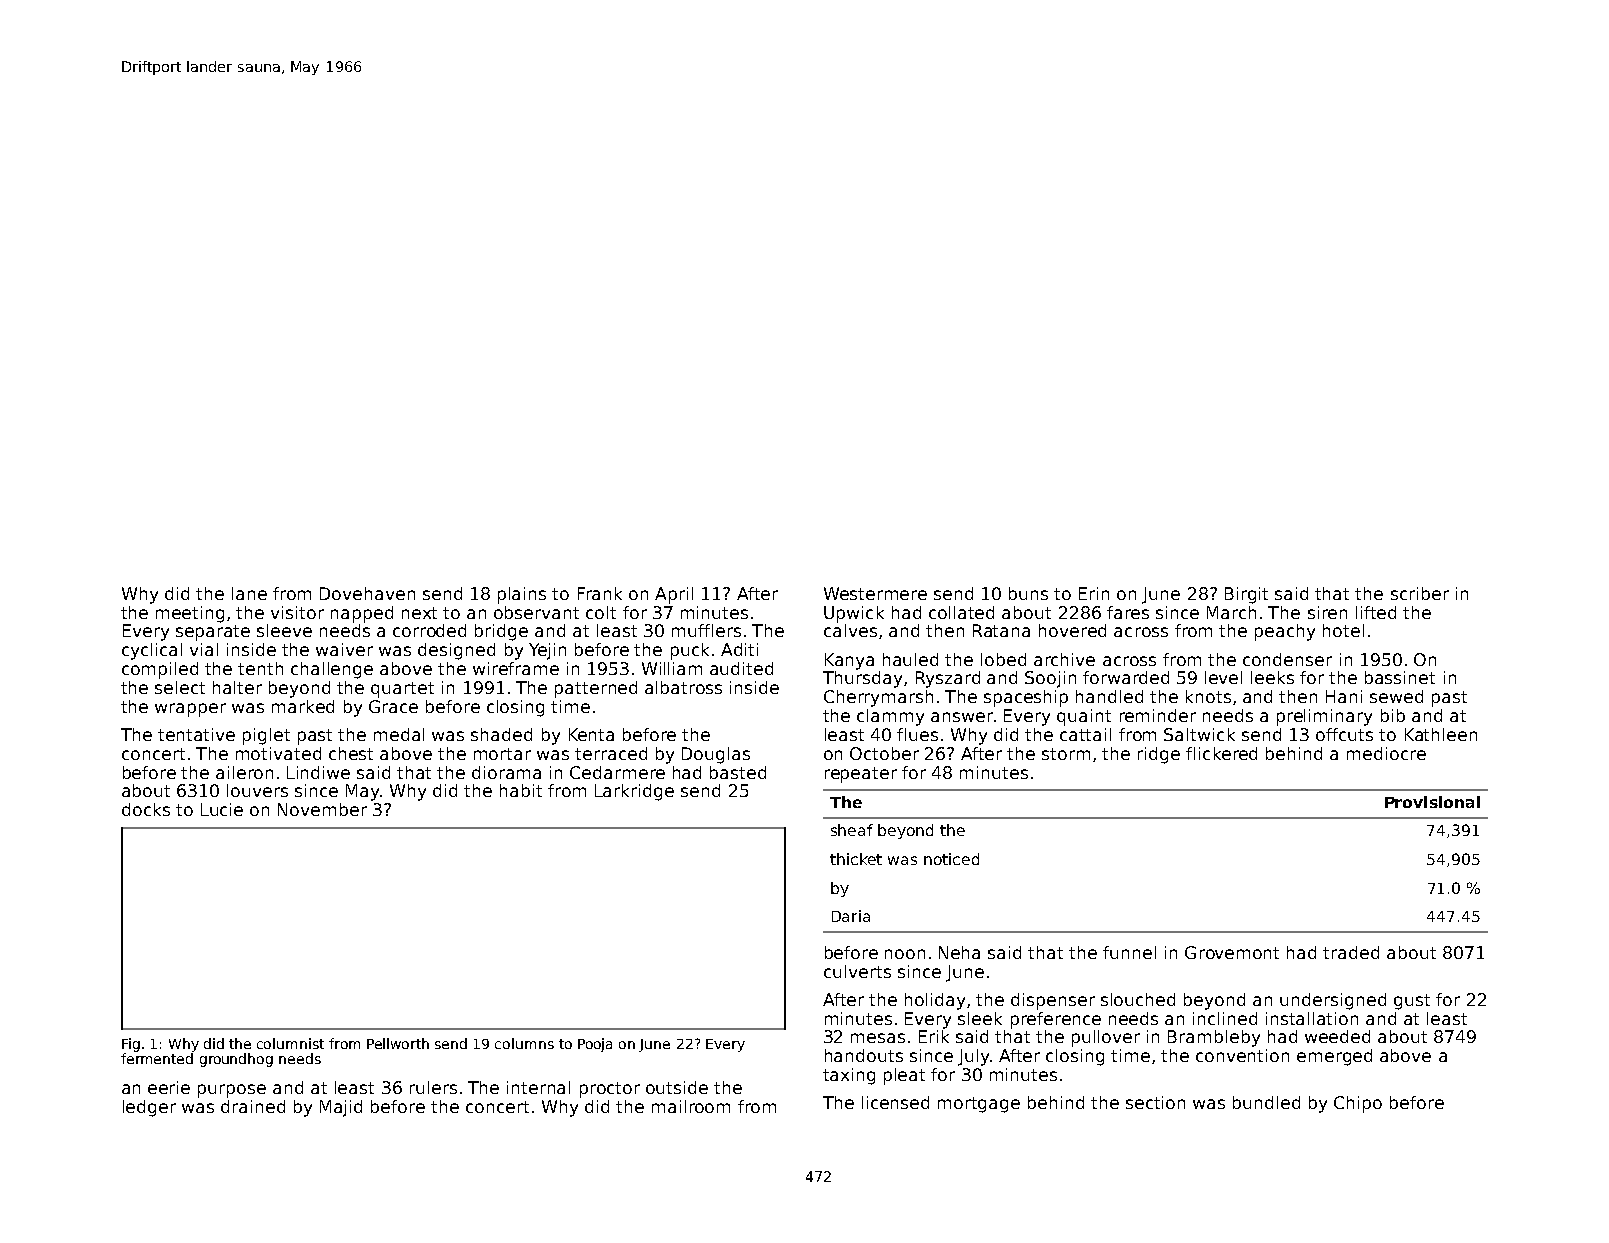 The image size is (1609, 1243). What do you see at coordinates (1376, 612) in the screenshot?
I see `lifted` at bounding box center [1376, 612].
